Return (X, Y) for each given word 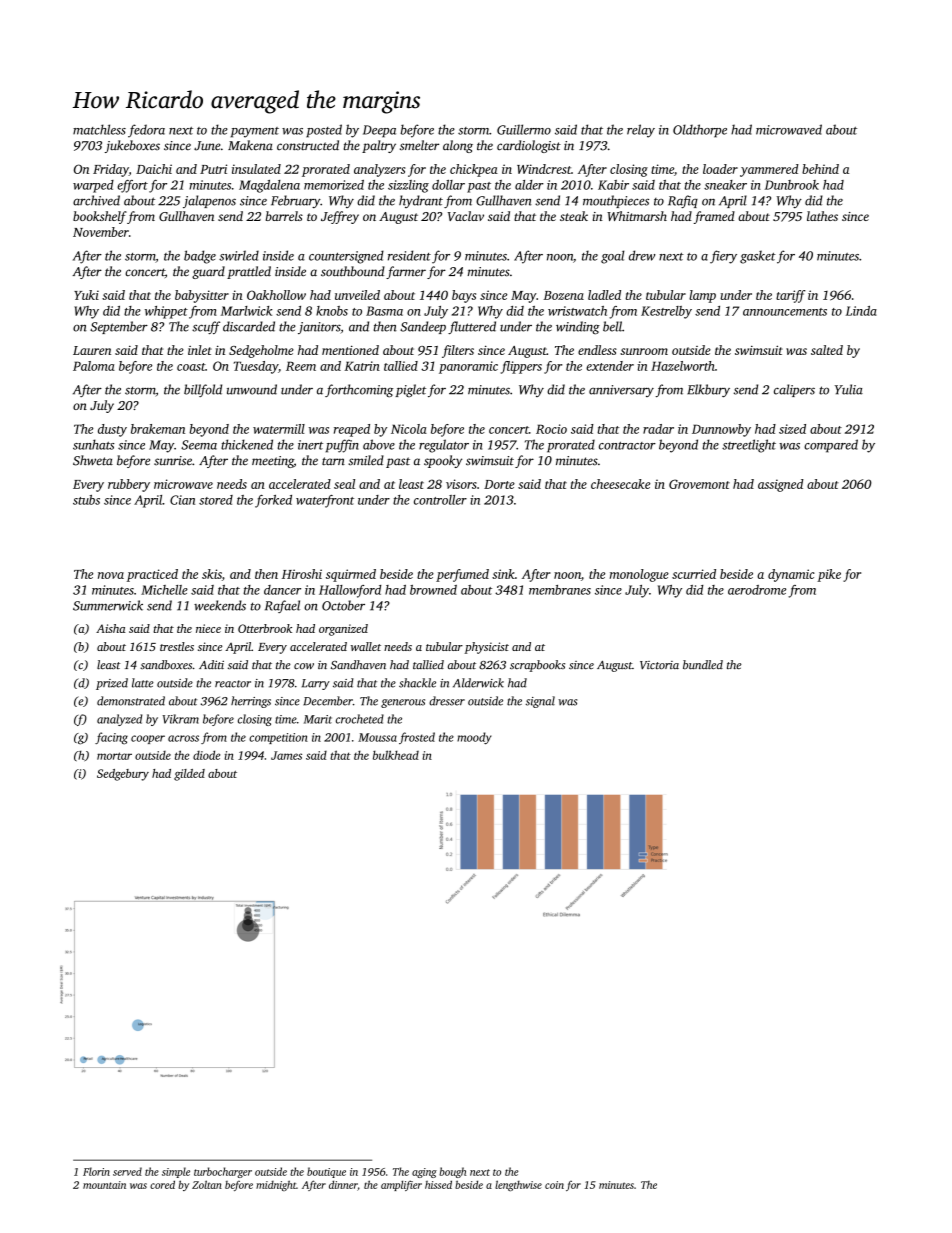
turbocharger (223, 1172)
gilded (189, 775)
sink (503, 574)
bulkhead (396, 755)
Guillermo (524, 129)
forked (273, 501)
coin (554, 1185)
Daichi (154, 169)
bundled (703, 664)
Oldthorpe (700, 131)
